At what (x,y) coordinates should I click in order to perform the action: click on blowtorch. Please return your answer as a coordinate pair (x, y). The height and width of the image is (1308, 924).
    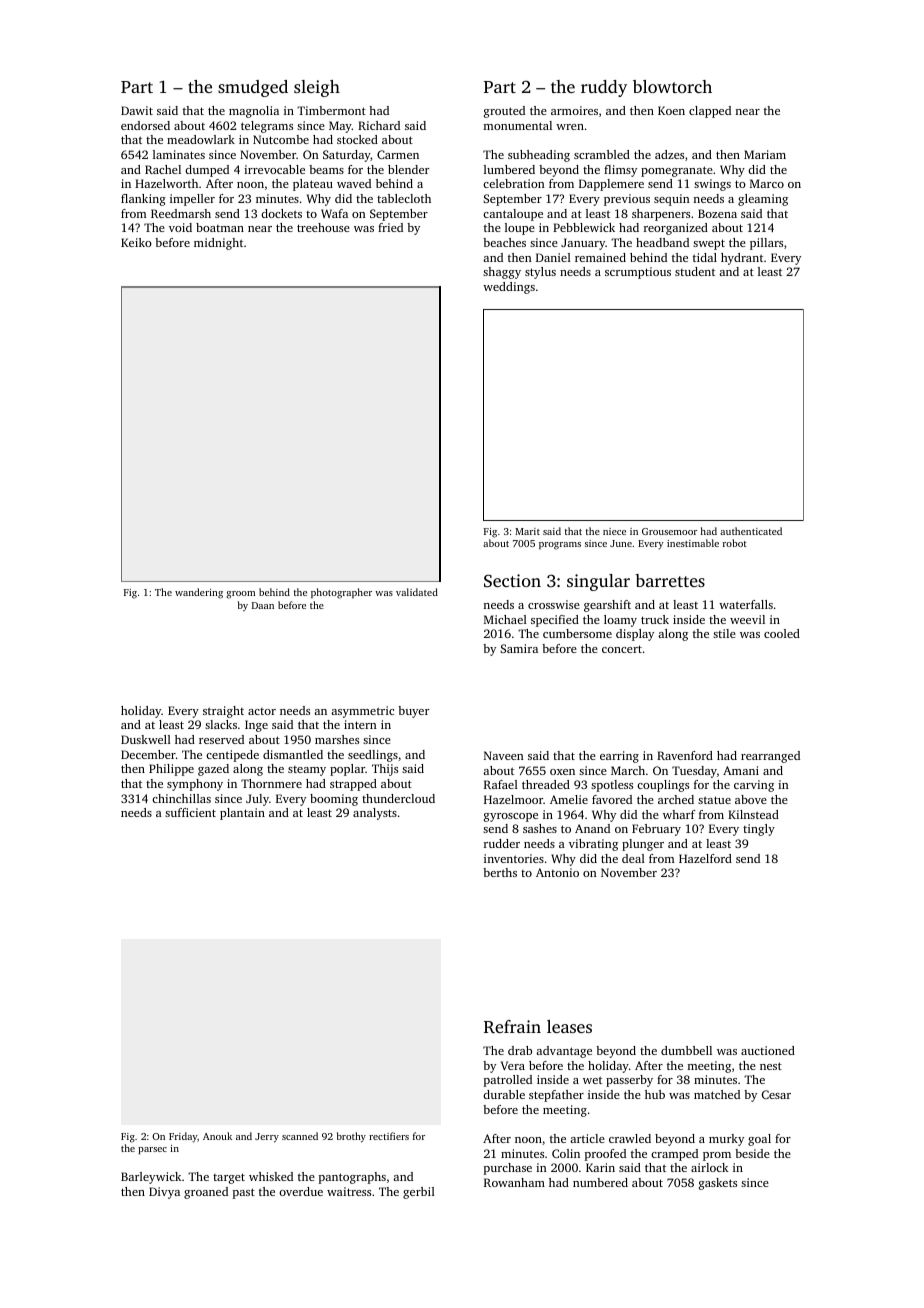
    Looking at the image, I should click on (672, 86).
